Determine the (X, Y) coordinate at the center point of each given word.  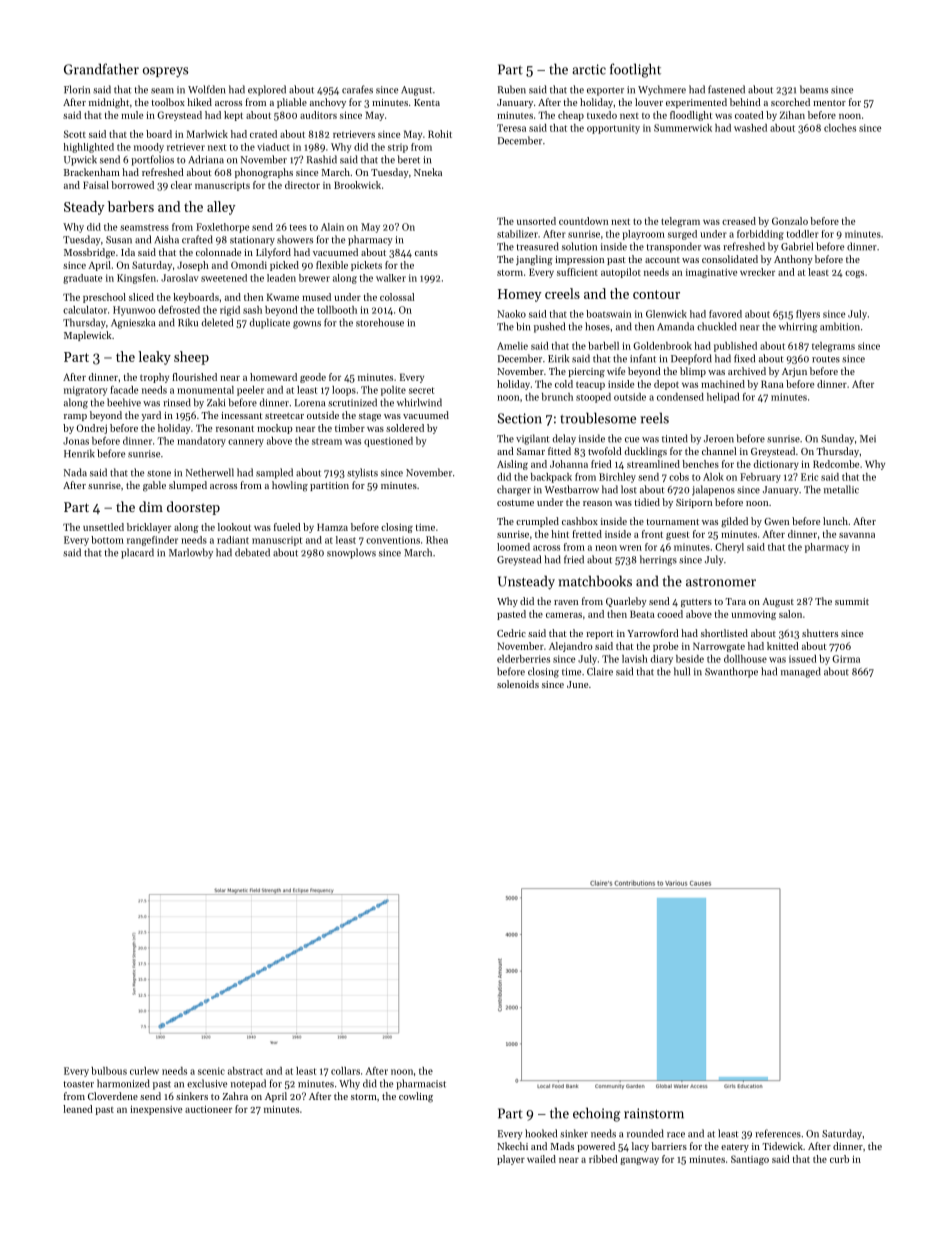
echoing (596, 1114)
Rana (772, 384)
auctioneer (208, 1109)
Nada (75, 472)
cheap (571, 116)
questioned (388, 442)
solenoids (518, 684)
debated (252, 552)
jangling (534, 260)
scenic (211, 1071)
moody (149, 148)
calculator (85, 310)
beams (814, 89)
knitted (783, 646)
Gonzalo (790, 221)
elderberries (523, 659)
